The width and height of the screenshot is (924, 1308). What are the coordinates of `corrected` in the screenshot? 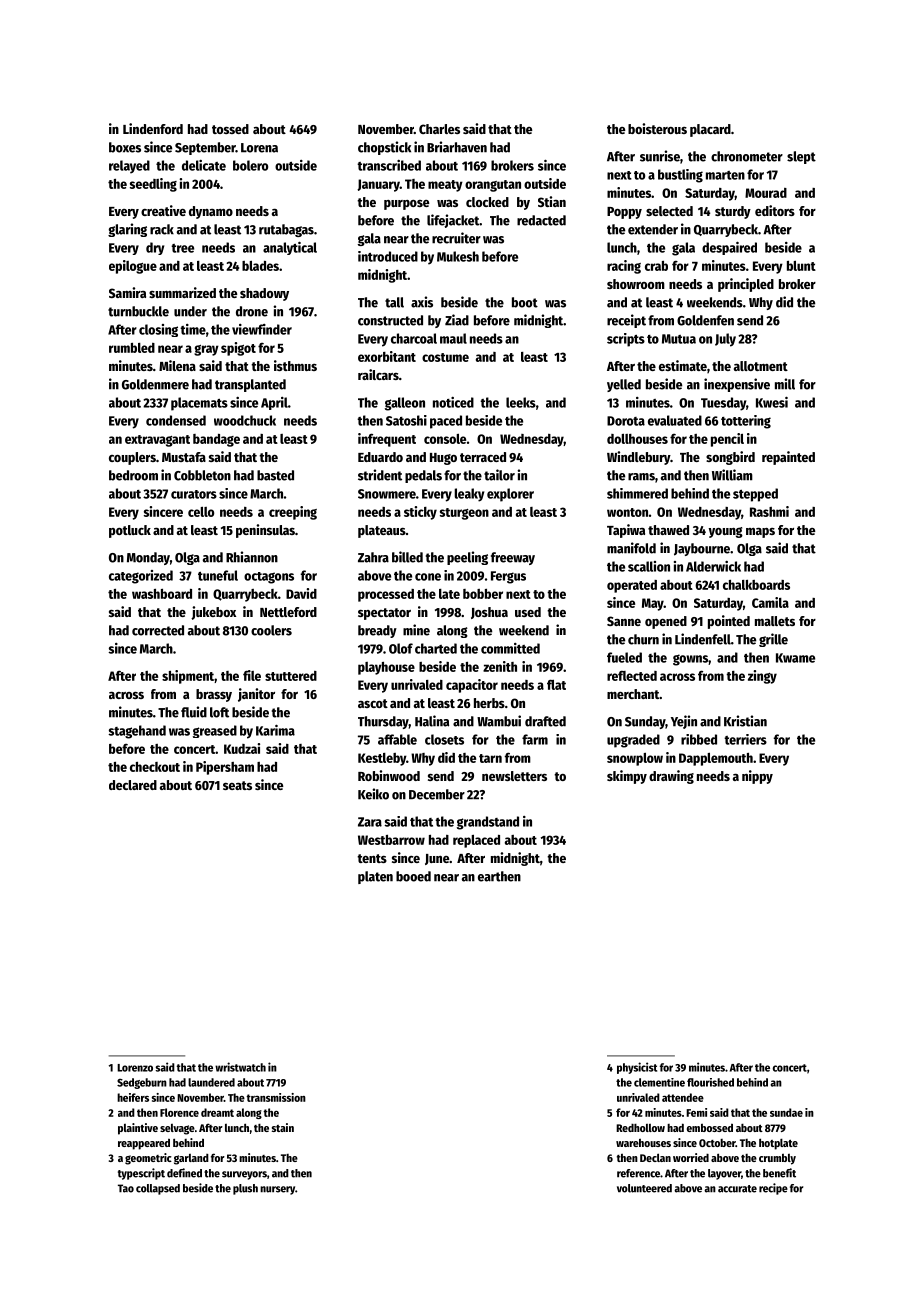 It's located at (158, 630).
